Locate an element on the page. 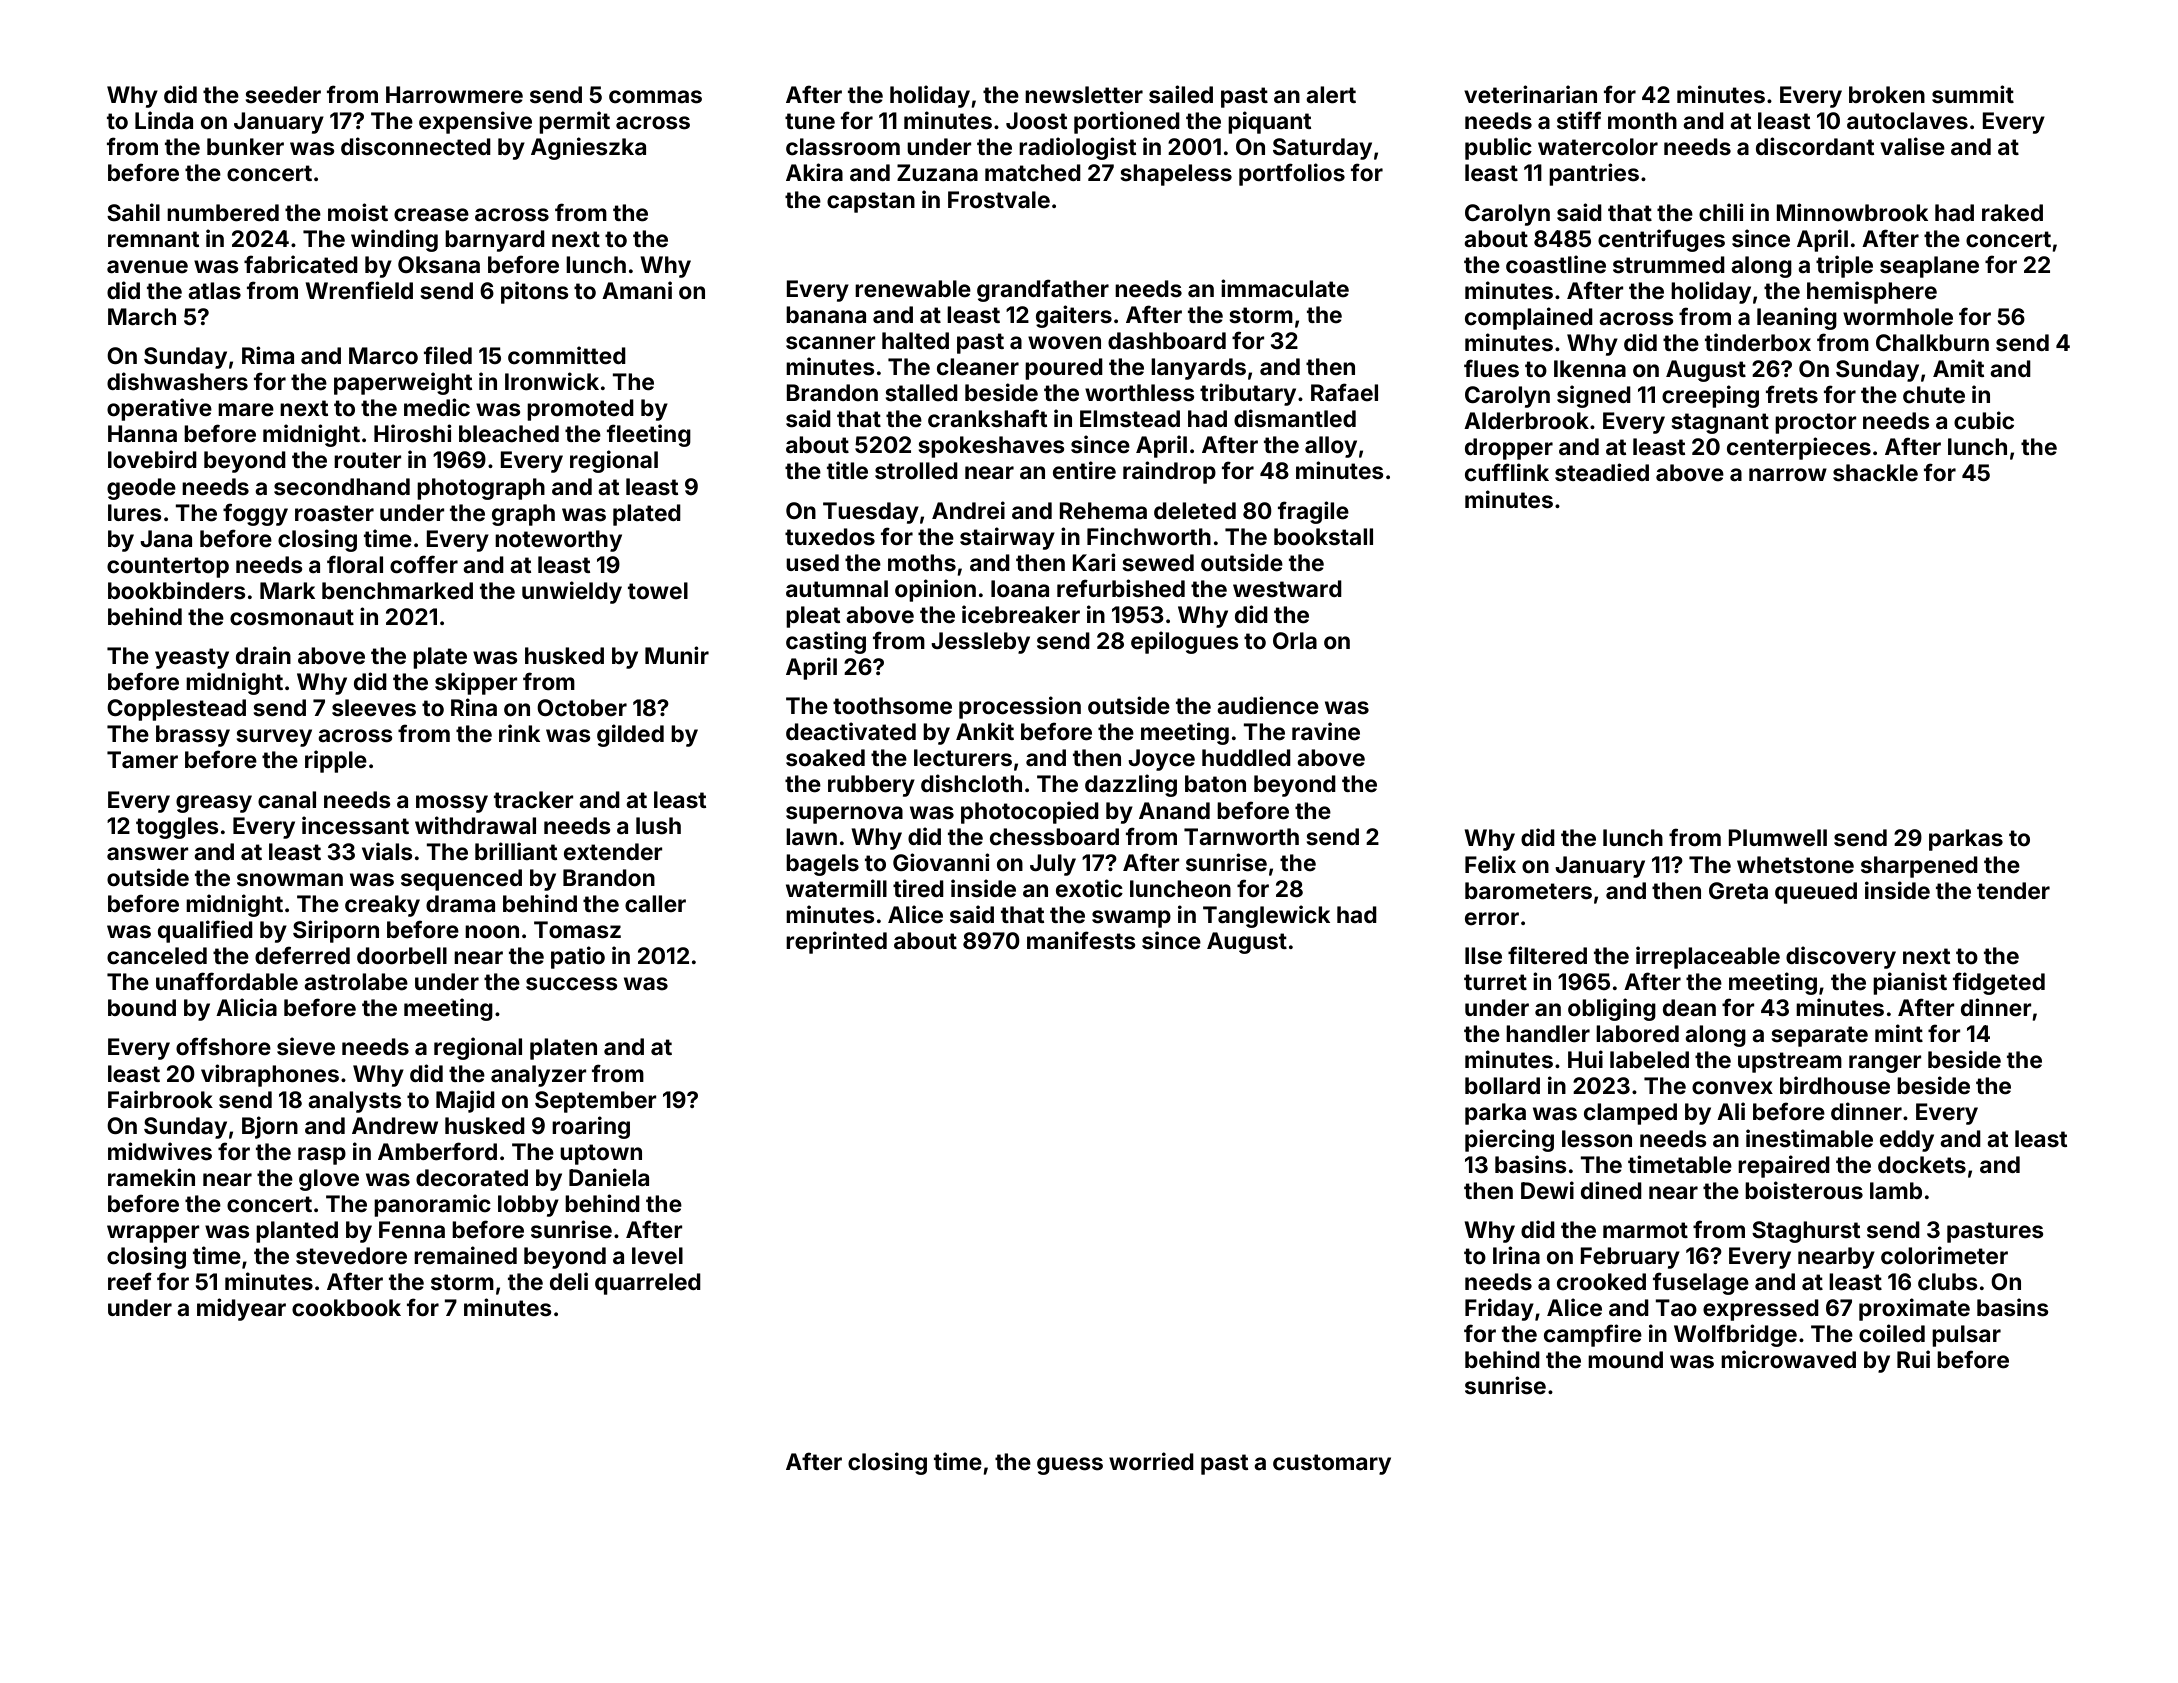 The image size is (2178, 1683). Friday is located at coordinates (1499, 1309).
